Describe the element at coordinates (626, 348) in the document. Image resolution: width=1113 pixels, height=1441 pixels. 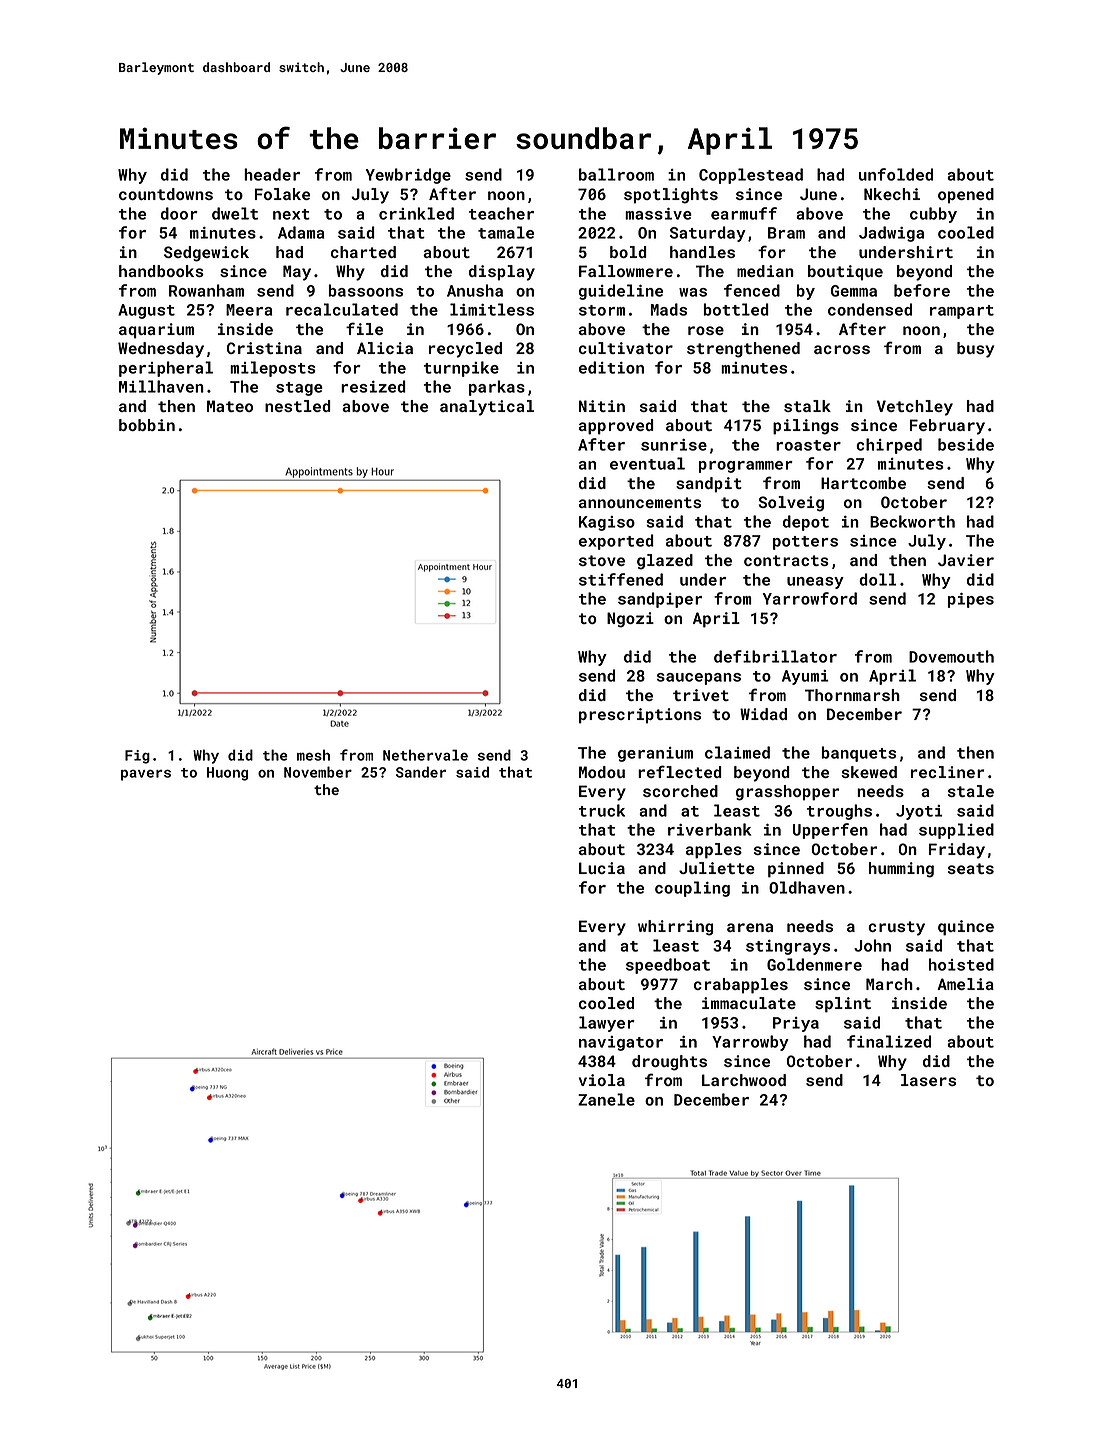
I see `cultivator` at that location.
